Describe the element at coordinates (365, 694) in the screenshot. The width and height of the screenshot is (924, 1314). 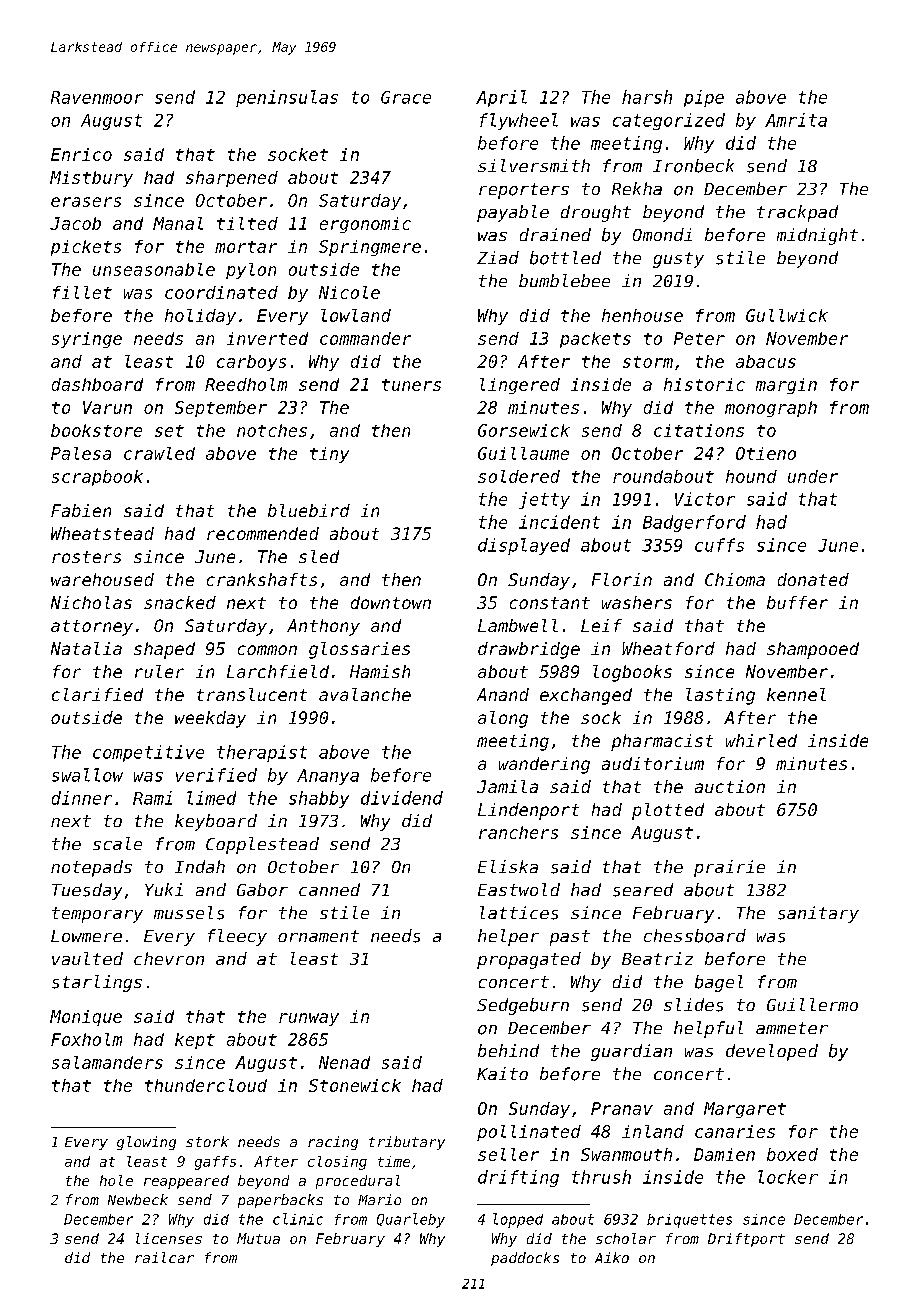
I see `avalanche` at that location.
